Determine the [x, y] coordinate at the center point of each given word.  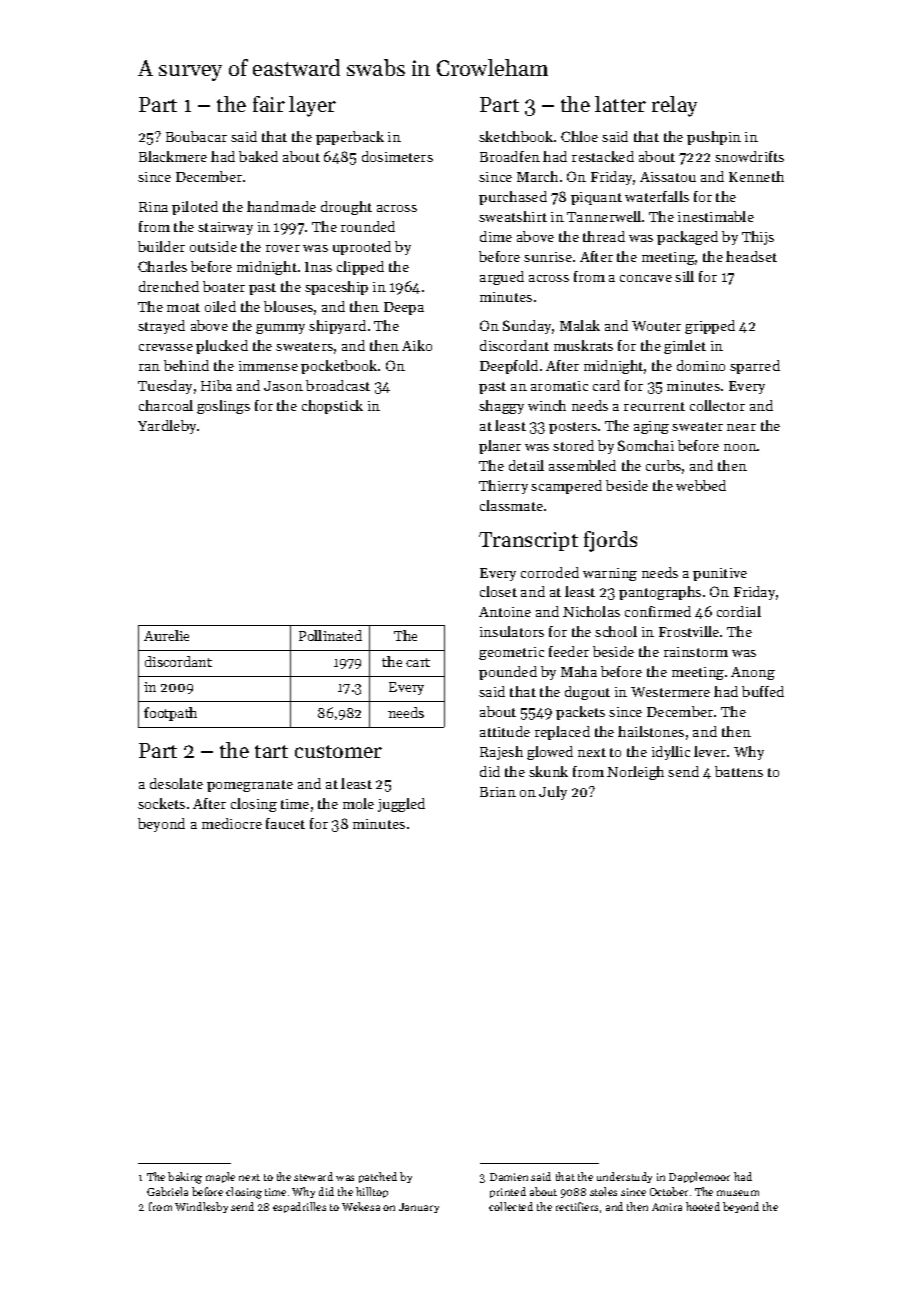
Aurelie [166, 635]
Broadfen [510, 156]
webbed [701, 485]
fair [269, 104]
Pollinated [330, 635]
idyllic [671, 753]
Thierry [503, 487]
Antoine [505, 612]
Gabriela [167, 1191]
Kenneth [756, 176]
